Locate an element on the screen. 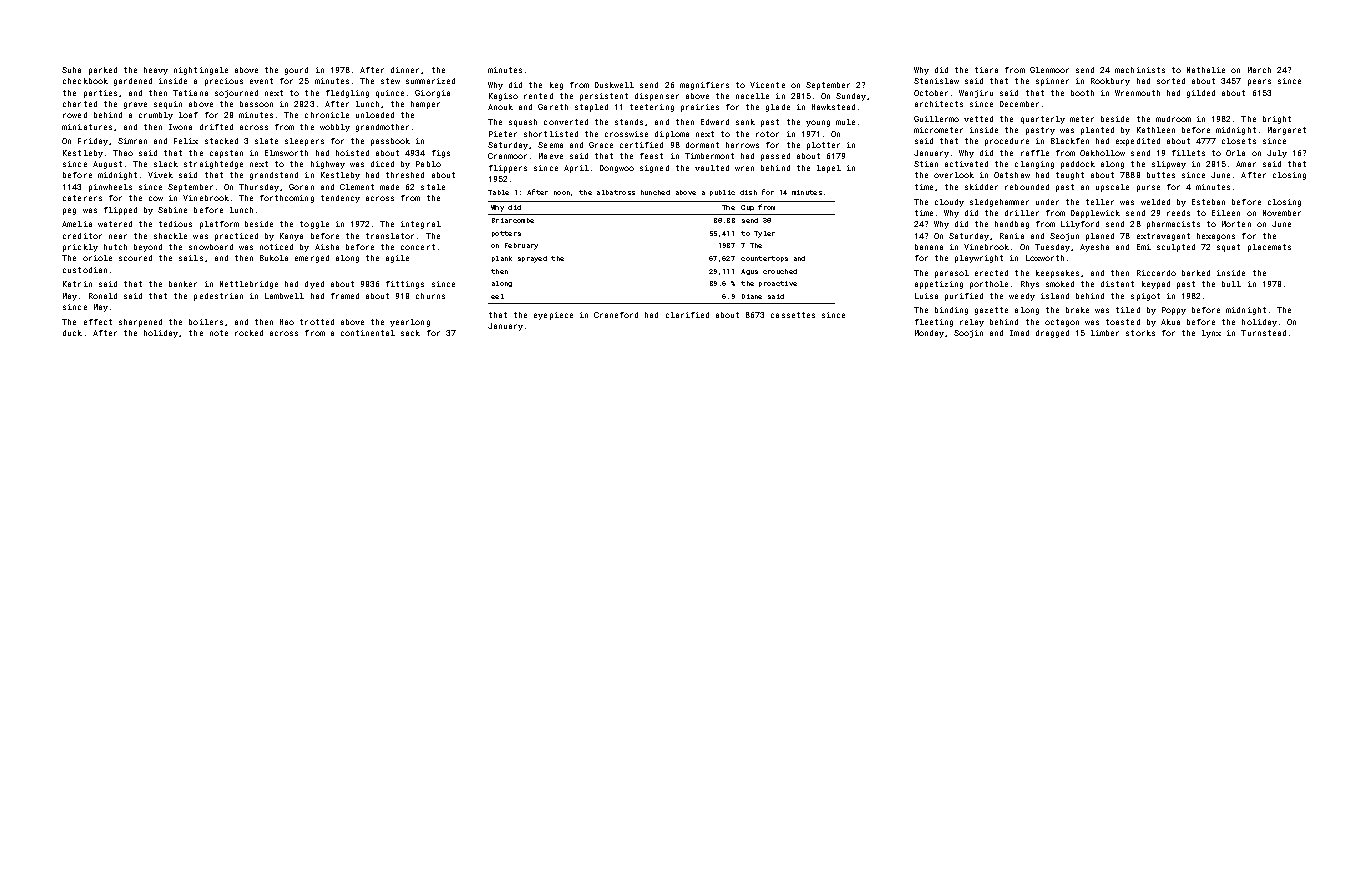 The height and width of the screenshot is (887, 1372). spigot is located at coordinates (1145, 297).
